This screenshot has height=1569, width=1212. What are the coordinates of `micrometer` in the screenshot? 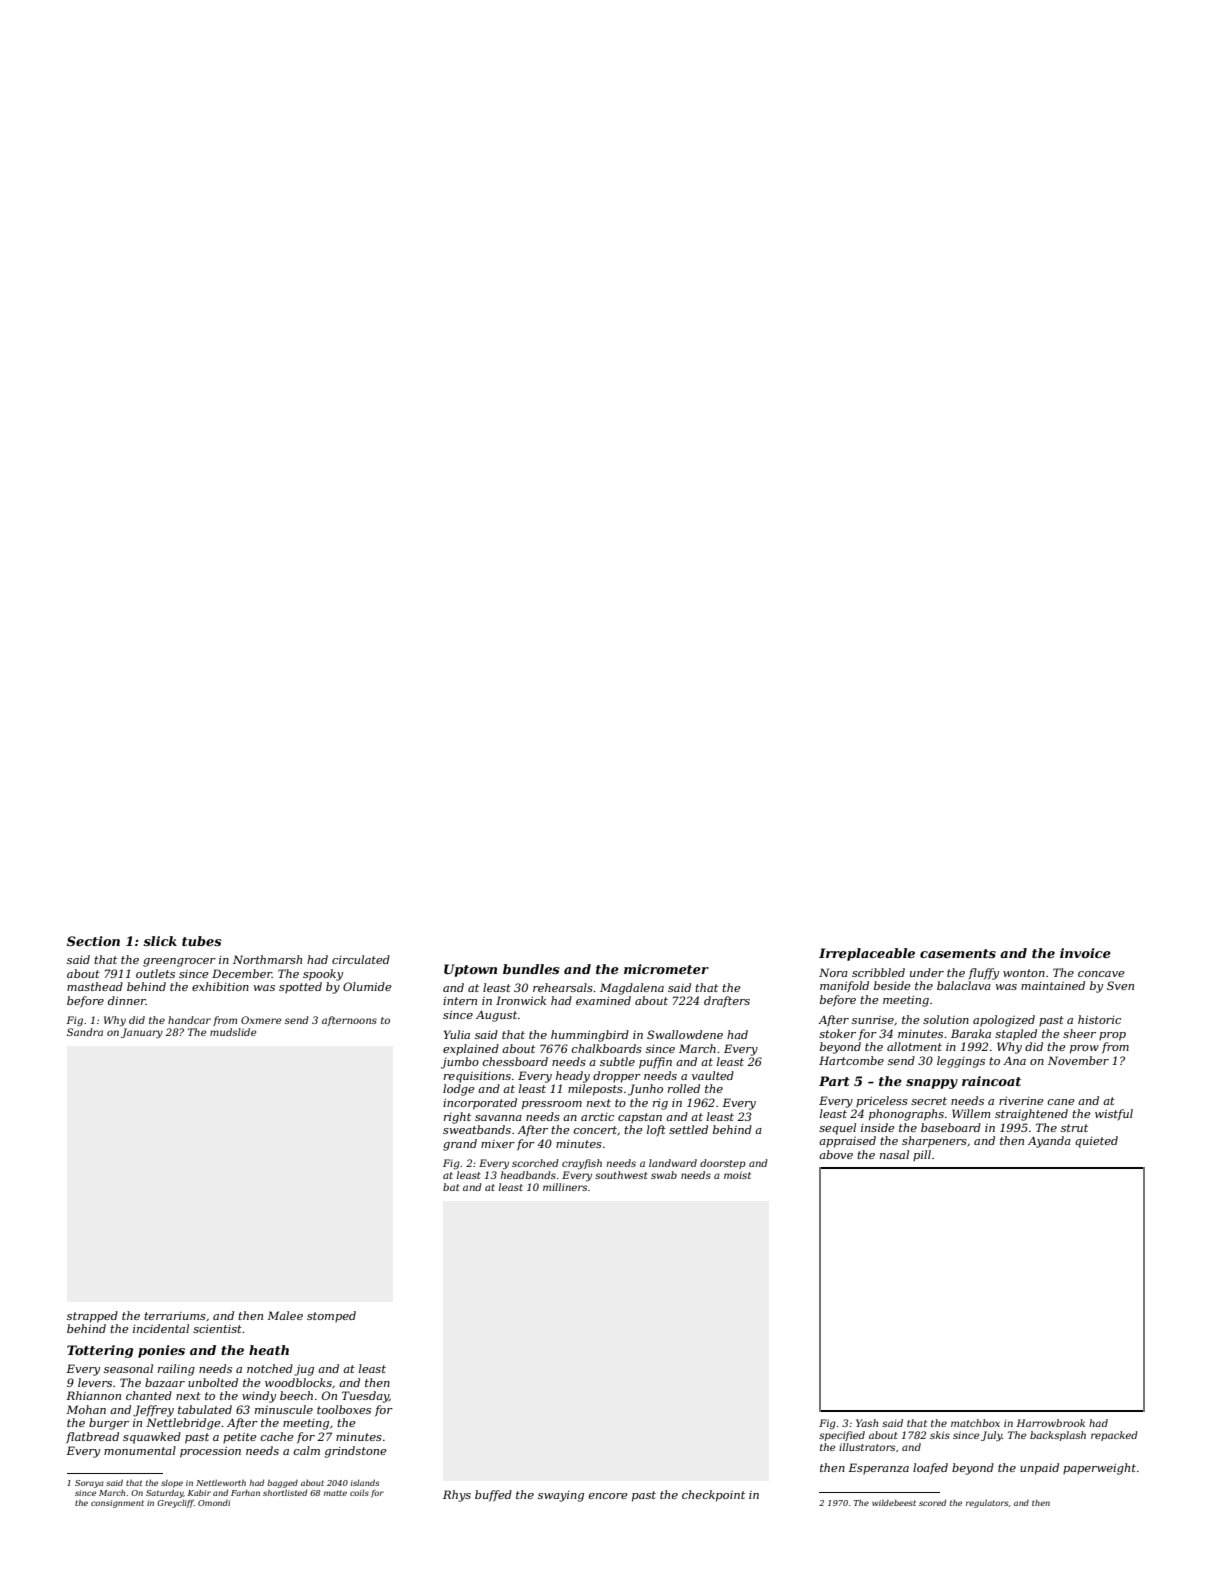 It's located at (666, 969).
